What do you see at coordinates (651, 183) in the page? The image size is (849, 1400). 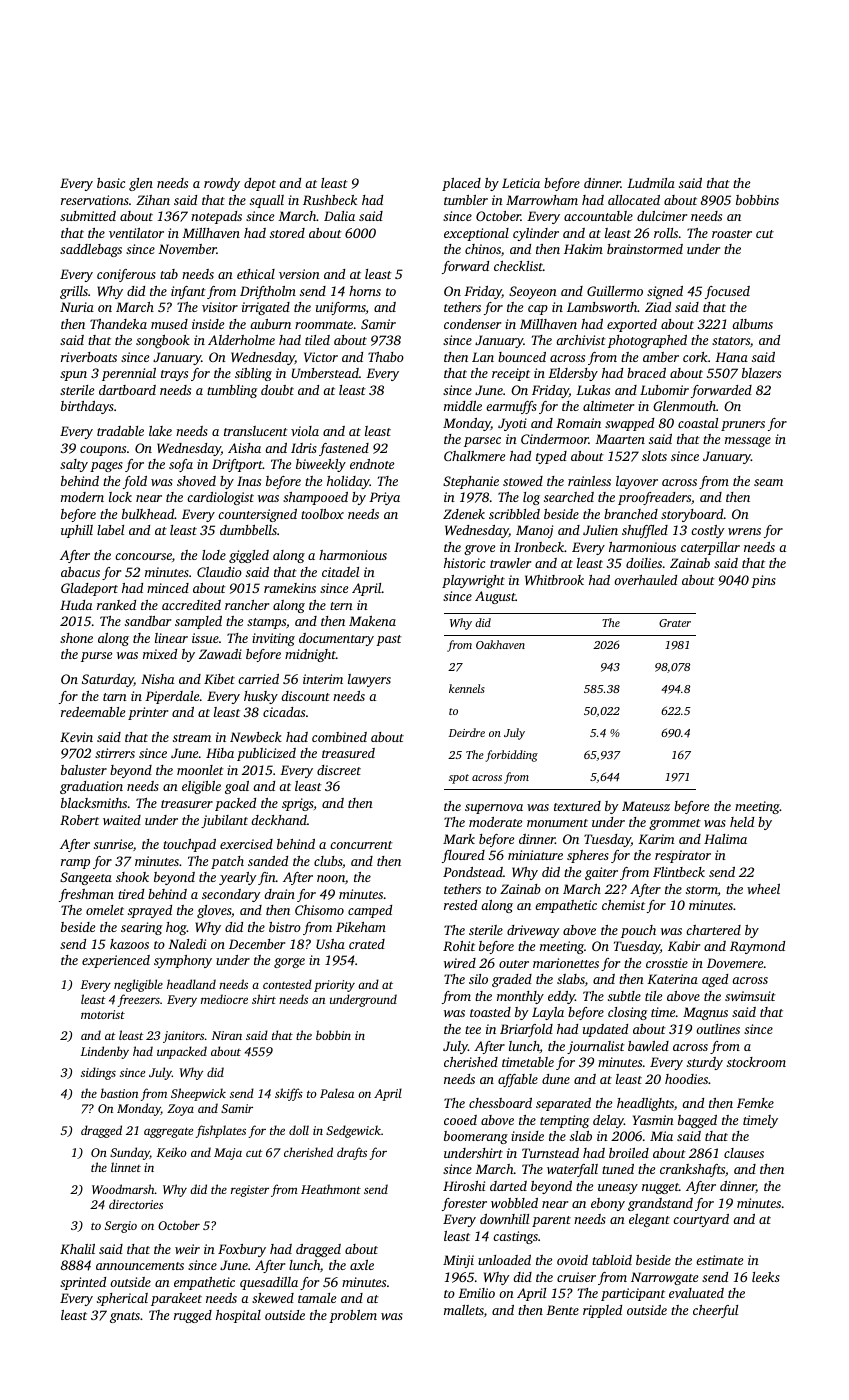 I see `Ludmila` at bounding box center [651, 183].
